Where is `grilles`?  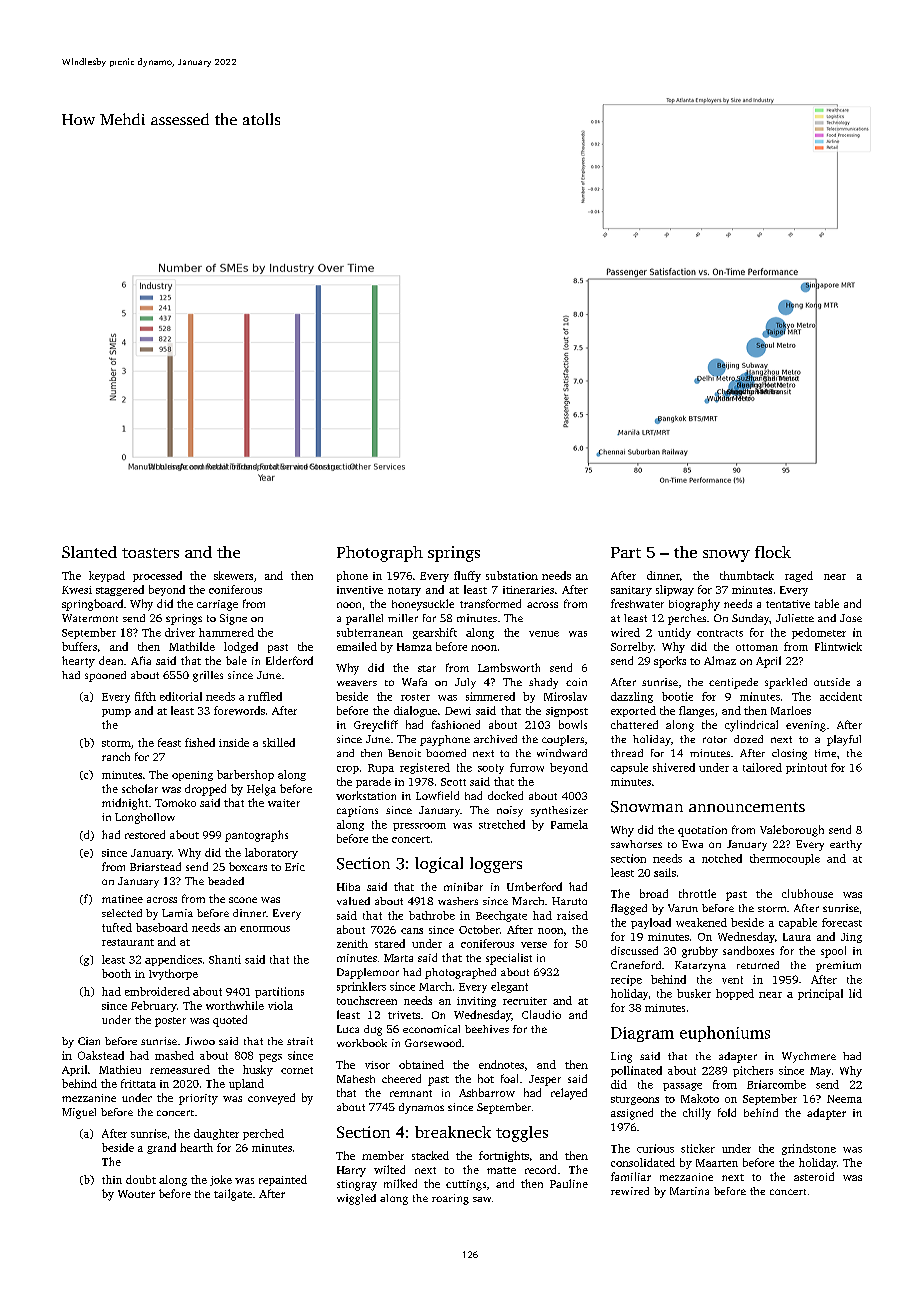 grilles is located at coordinates (208, 676).
